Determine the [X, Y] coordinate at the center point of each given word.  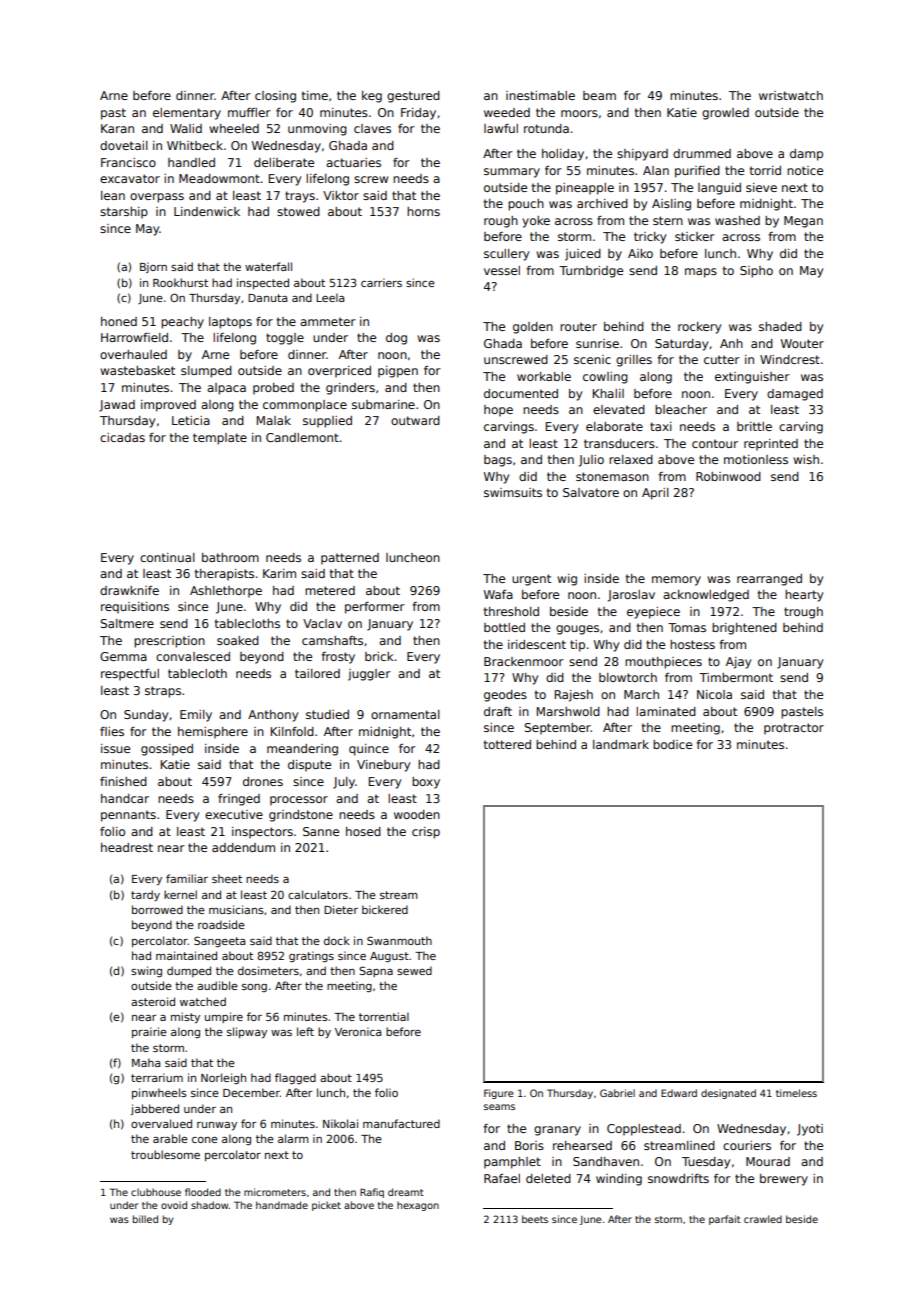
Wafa [498, 594]
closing [275, 97]
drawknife [129, 590]
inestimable [540, 95]
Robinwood [728, 476]
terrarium [157, 1077]
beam [599, 95]
